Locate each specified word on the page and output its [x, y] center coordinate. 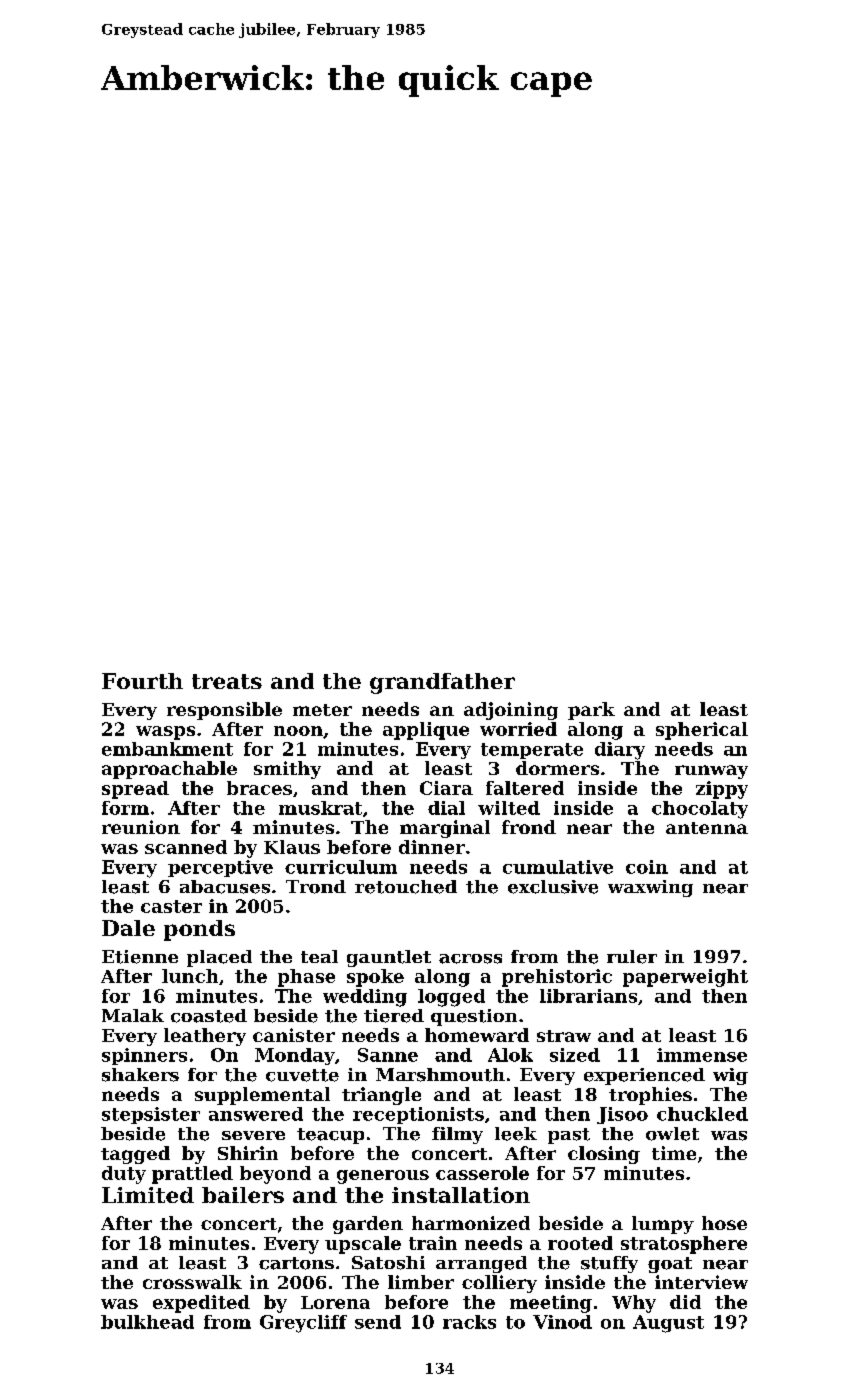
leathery [205, 1037]
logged [451, 998]
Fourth [142, 681]
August [668, 1324]
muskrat [320, 808]
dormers [557, 768]
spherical [702, 731]
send [378, 1322]
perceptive [220, 868]
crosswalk [192, 1282]
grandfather [442, 683]
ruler [632, 957]
